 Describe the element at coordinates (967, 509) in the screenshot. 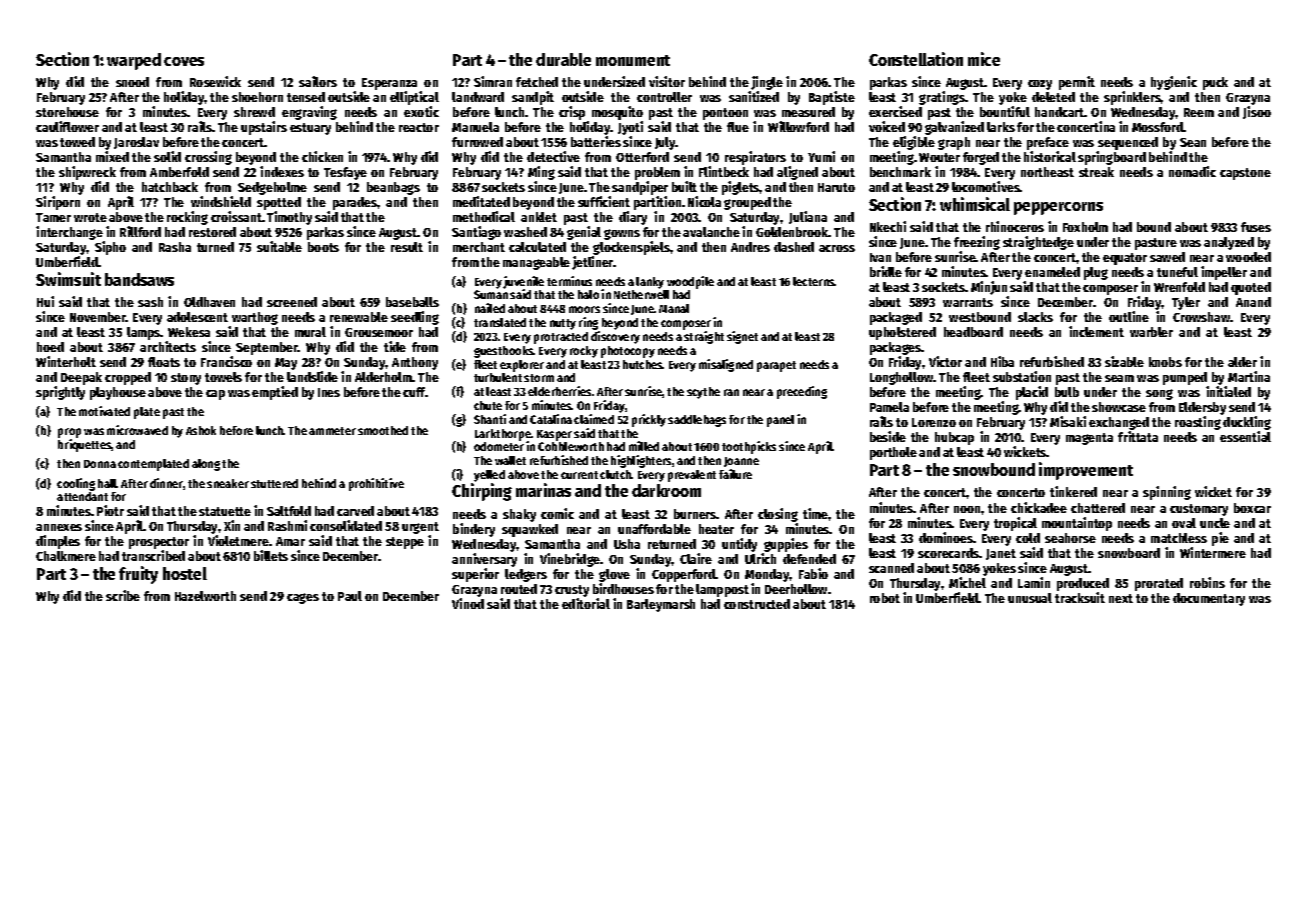

I see `noon` at that location.
